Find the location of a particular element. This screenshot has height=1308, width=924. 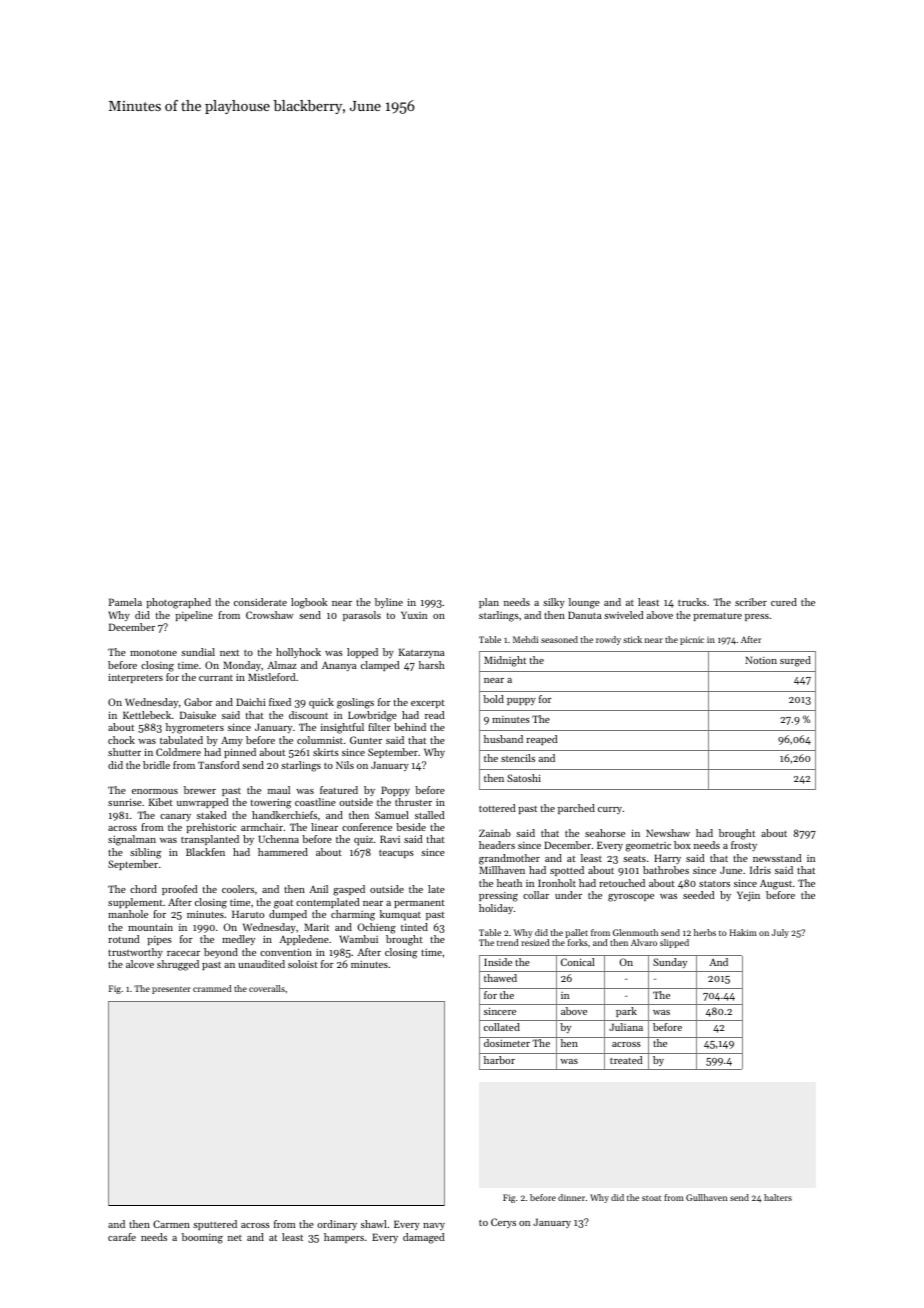

byline is located at coordinates (389, 603).
